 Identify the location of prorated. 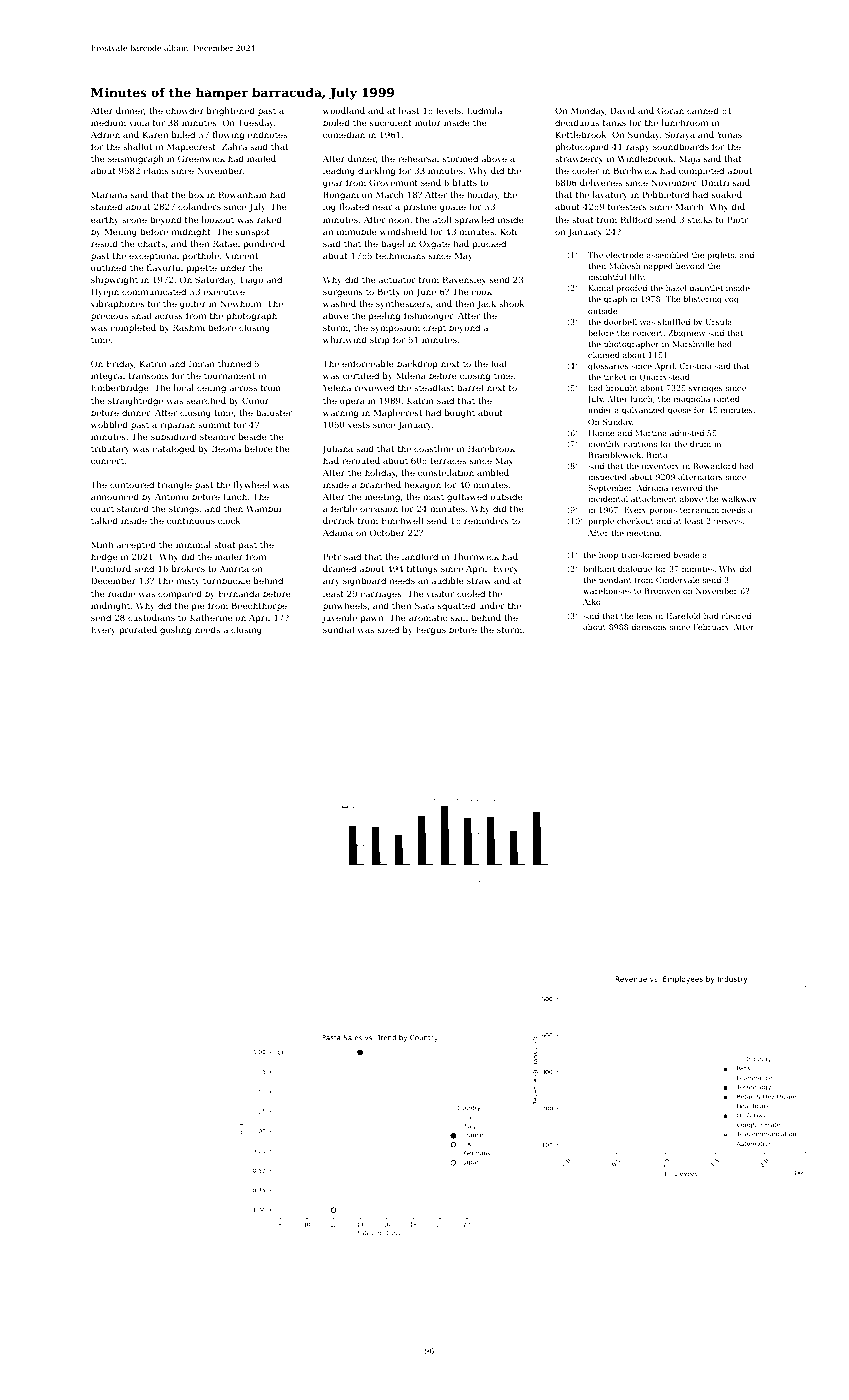
(138, 630).
